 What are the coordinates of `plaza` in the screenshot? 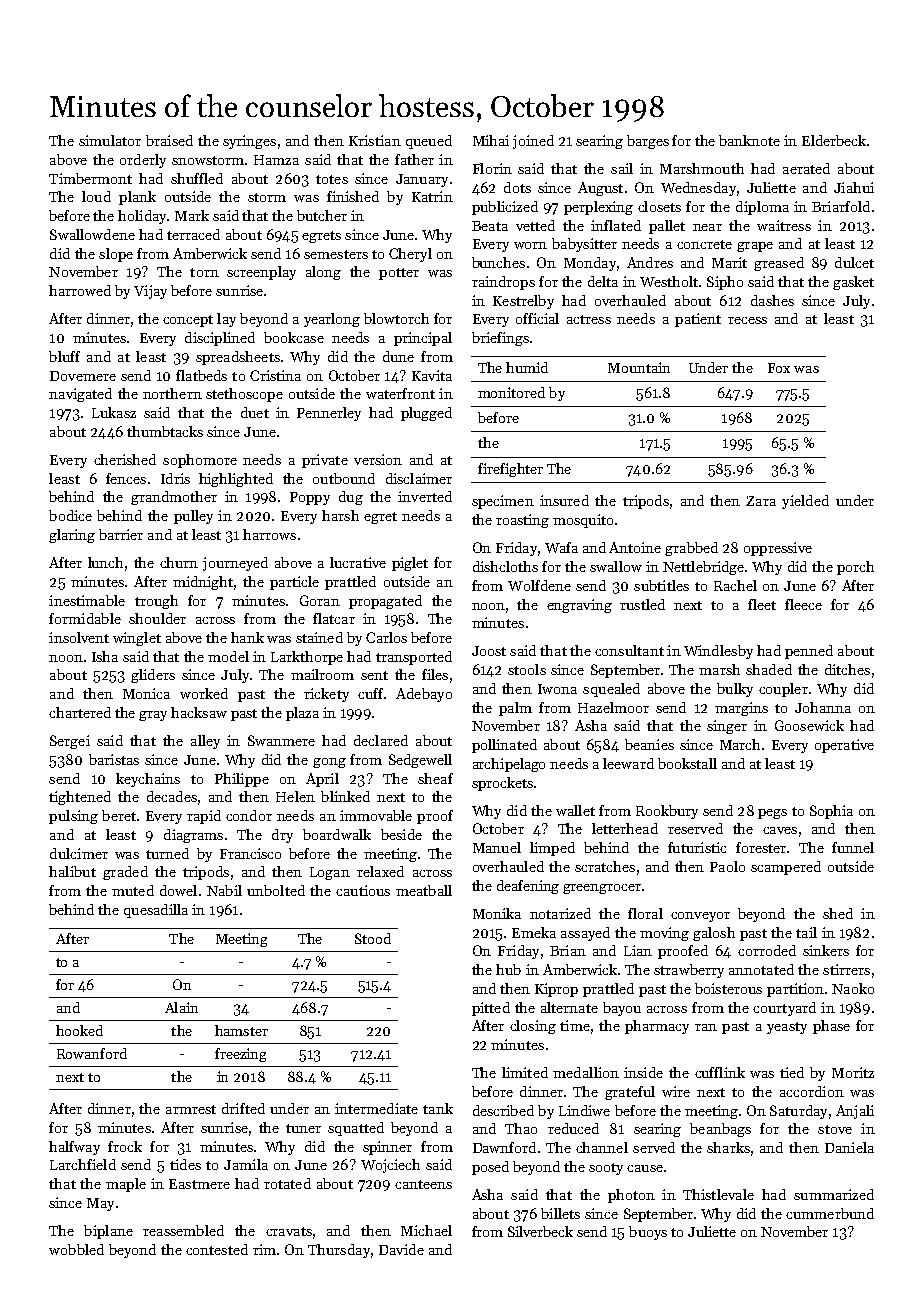 It's located at (302, 714).
